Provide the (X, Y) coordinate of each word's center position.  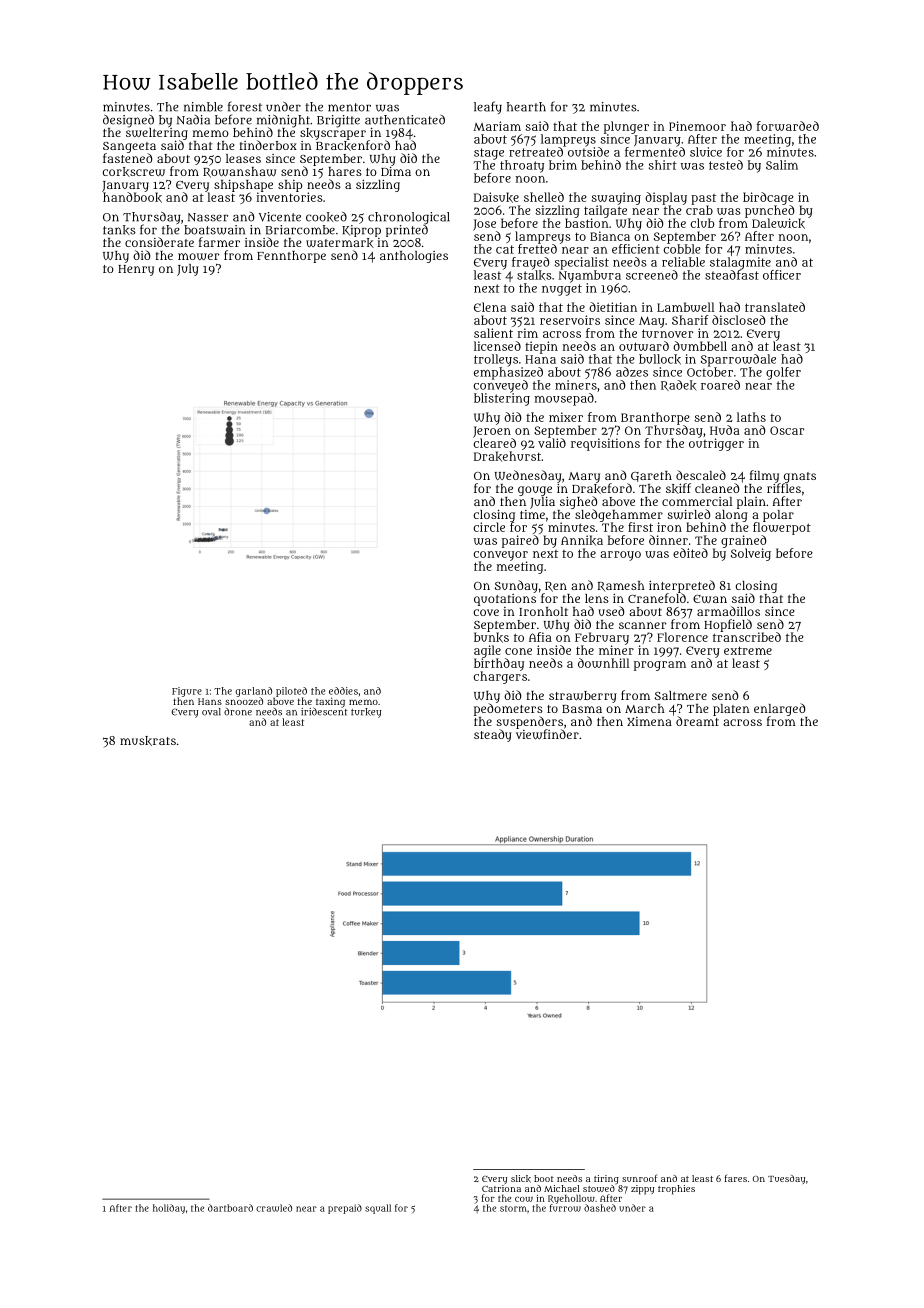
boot (544, 1178)
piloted (291, 692)
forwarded (788, 126)
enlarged (779, 709)
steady (493, 735)
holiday (169, 1209)
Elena (490, 307)
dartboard (230, 1208)
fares (735, 1178)
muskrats (148, 741)
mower (198, 257)
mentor (349, 107)
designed (128, 121)
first (640, 527)
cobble (682, 249)
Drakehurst (507, 456)
